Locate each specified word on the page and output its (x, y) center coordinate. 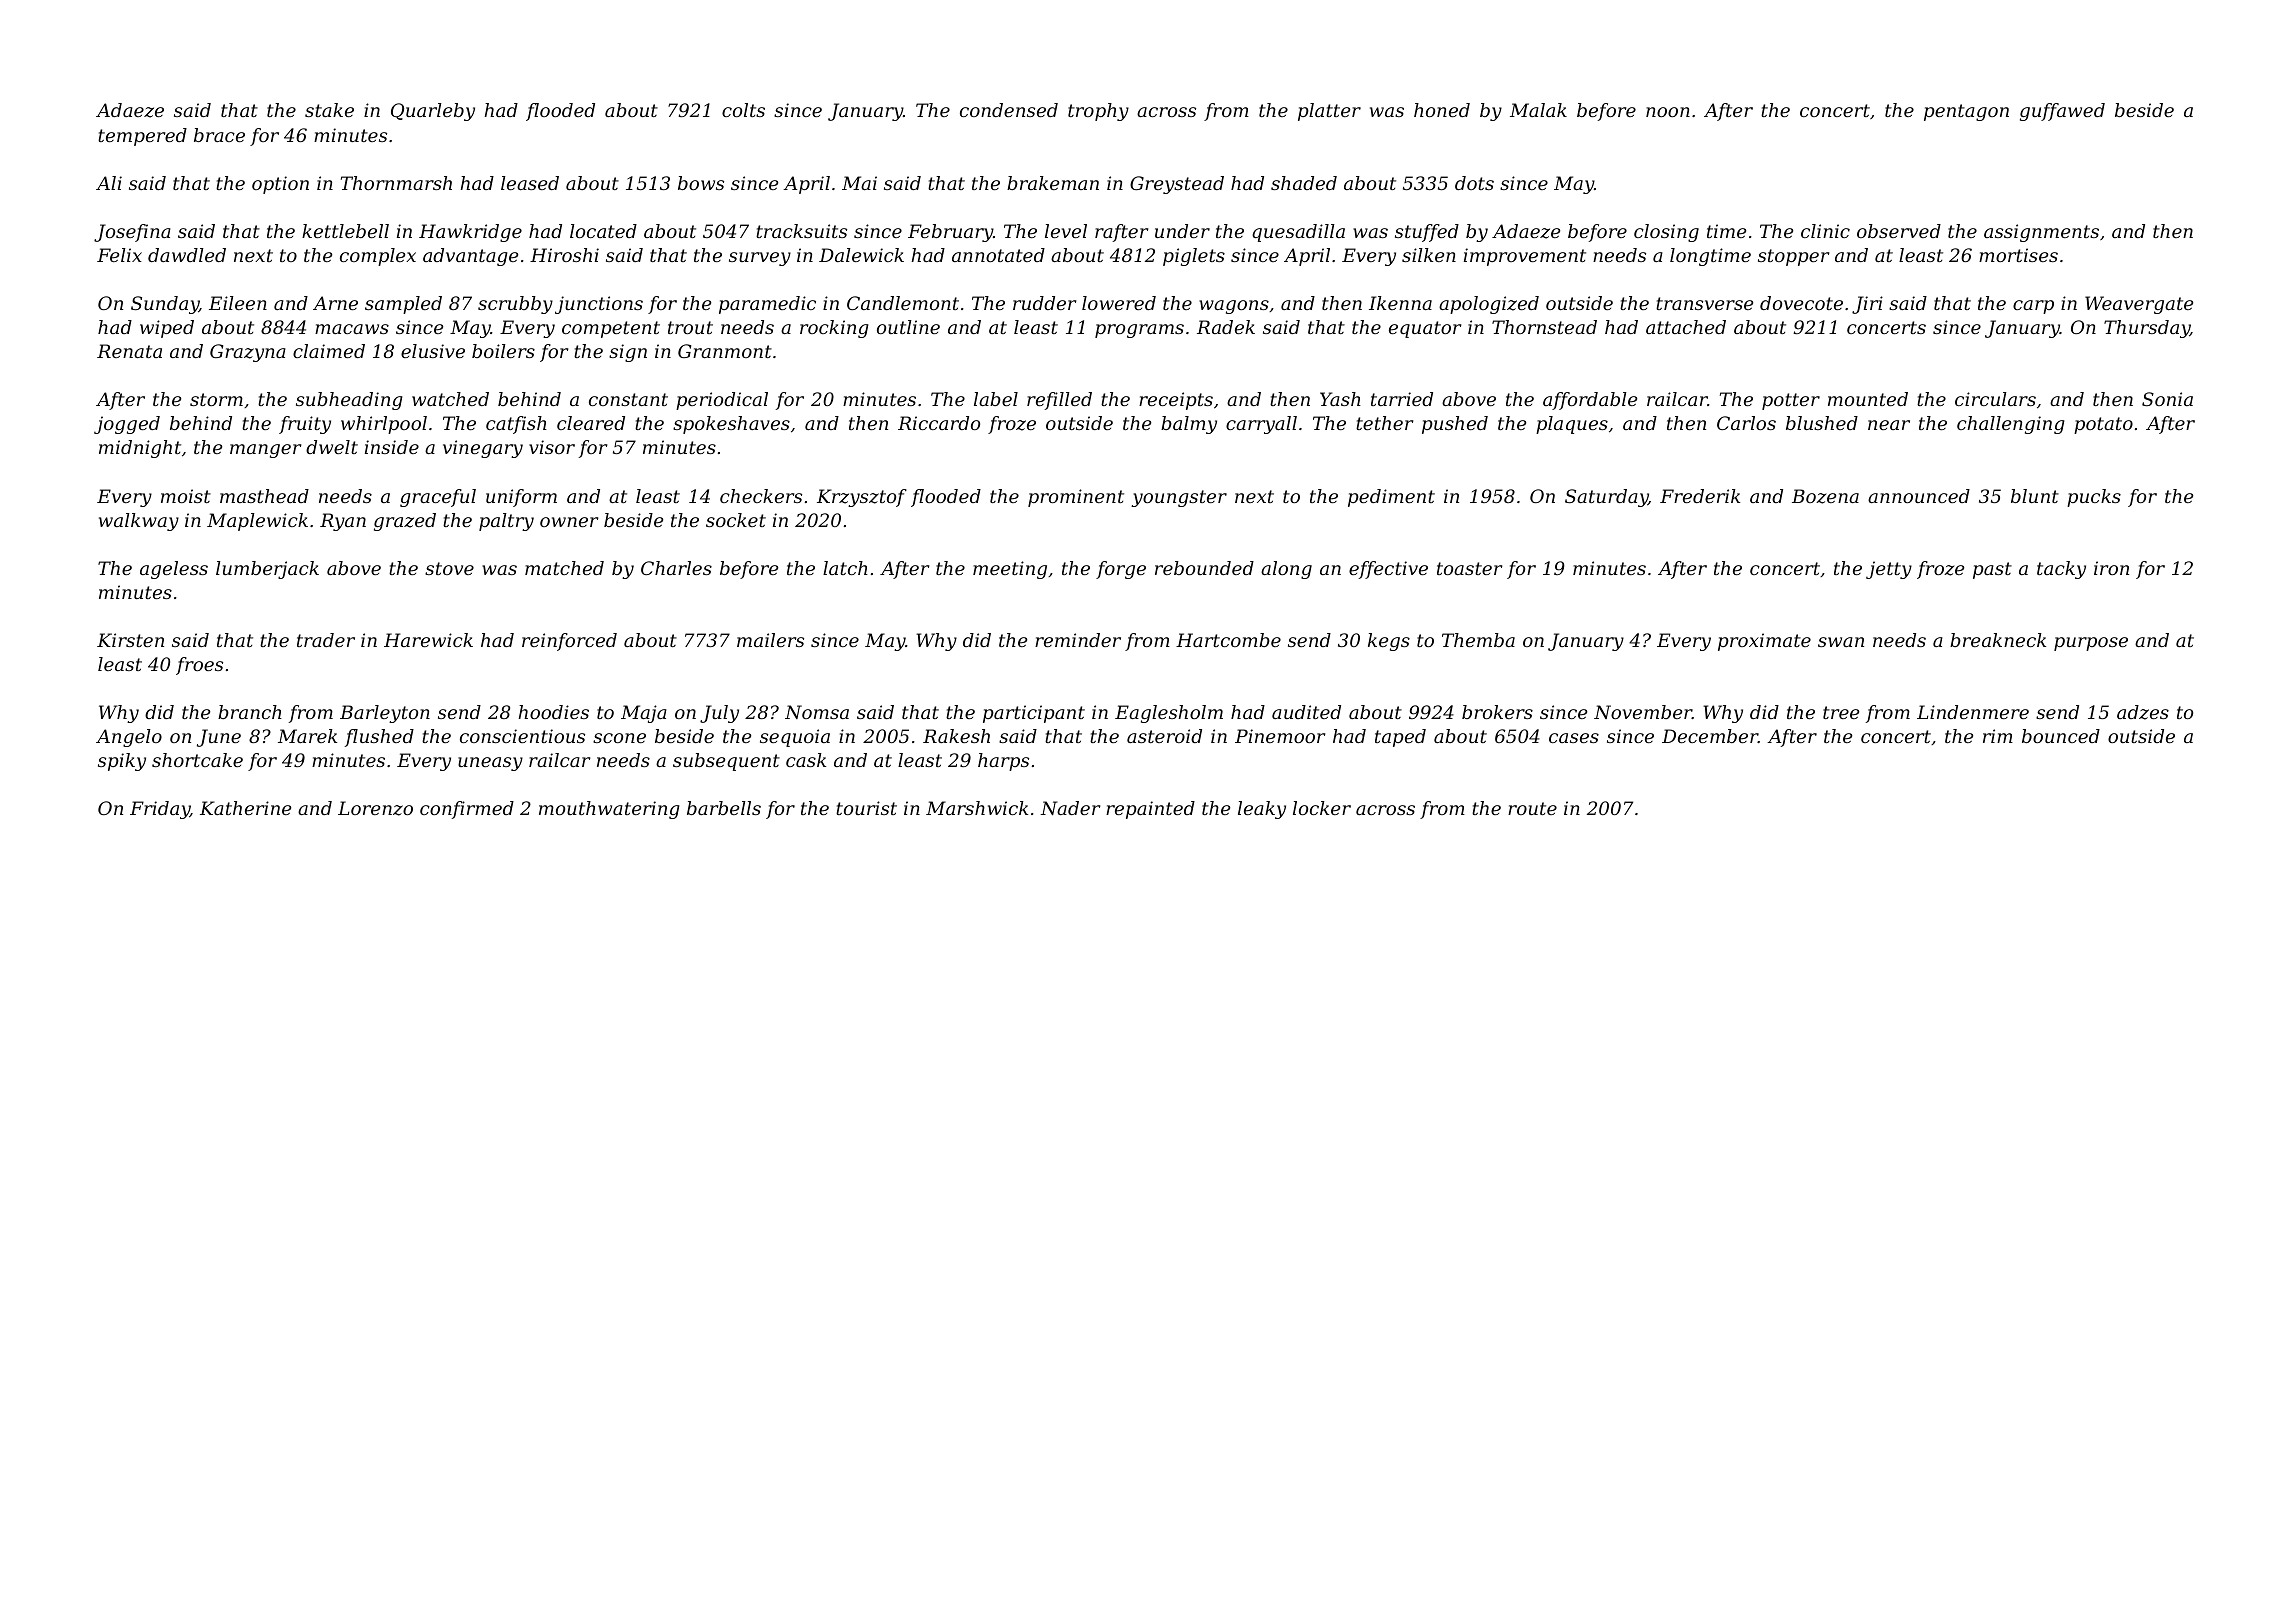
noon (1668, 112)
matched (564, 568)
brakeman (1053, 183)
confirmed (467, 810)
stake (329, 110)
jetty (1889, 570)
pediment (1391, 498)
